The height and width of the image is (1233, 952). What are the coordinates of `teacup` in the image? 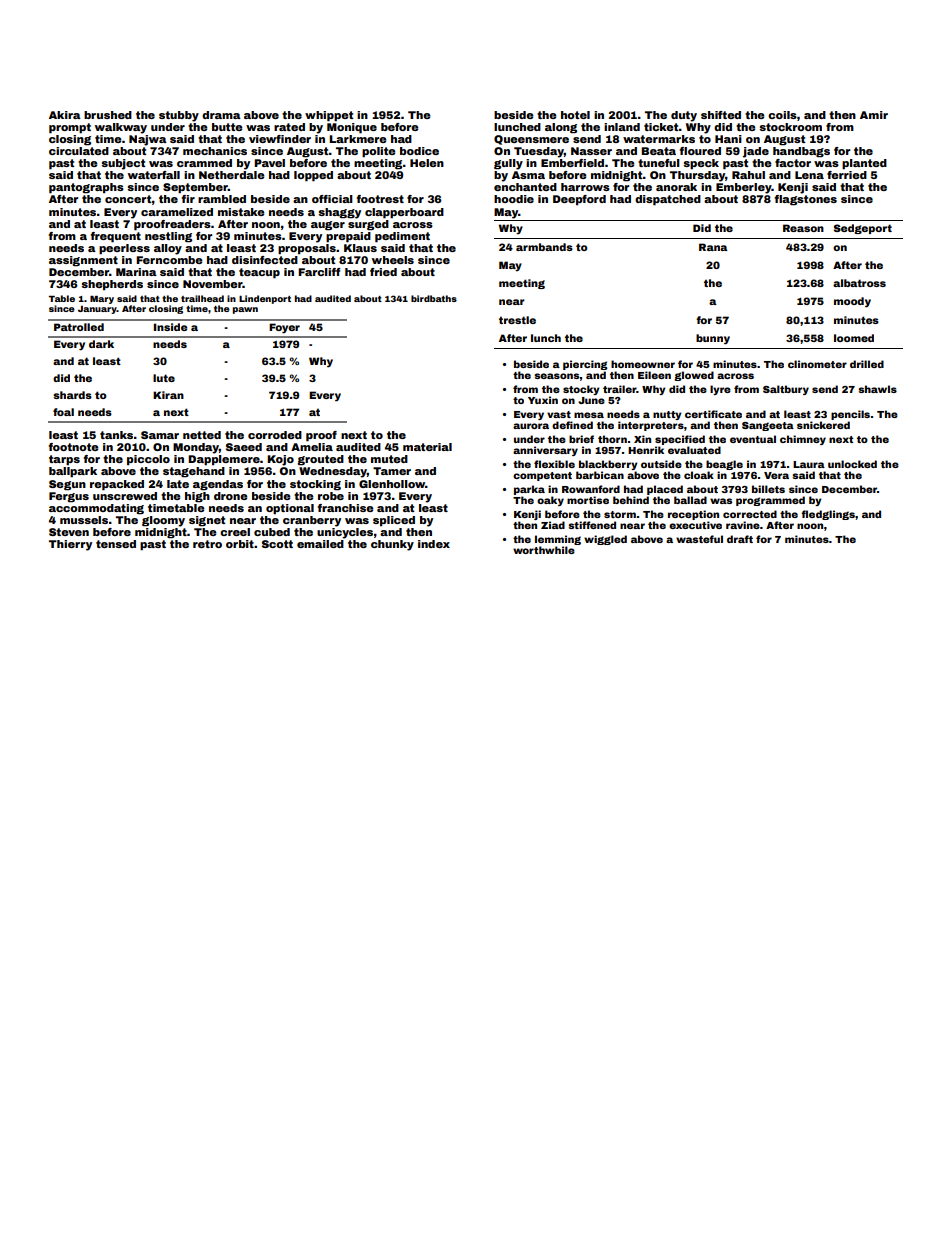 It's located at (259, 273).
